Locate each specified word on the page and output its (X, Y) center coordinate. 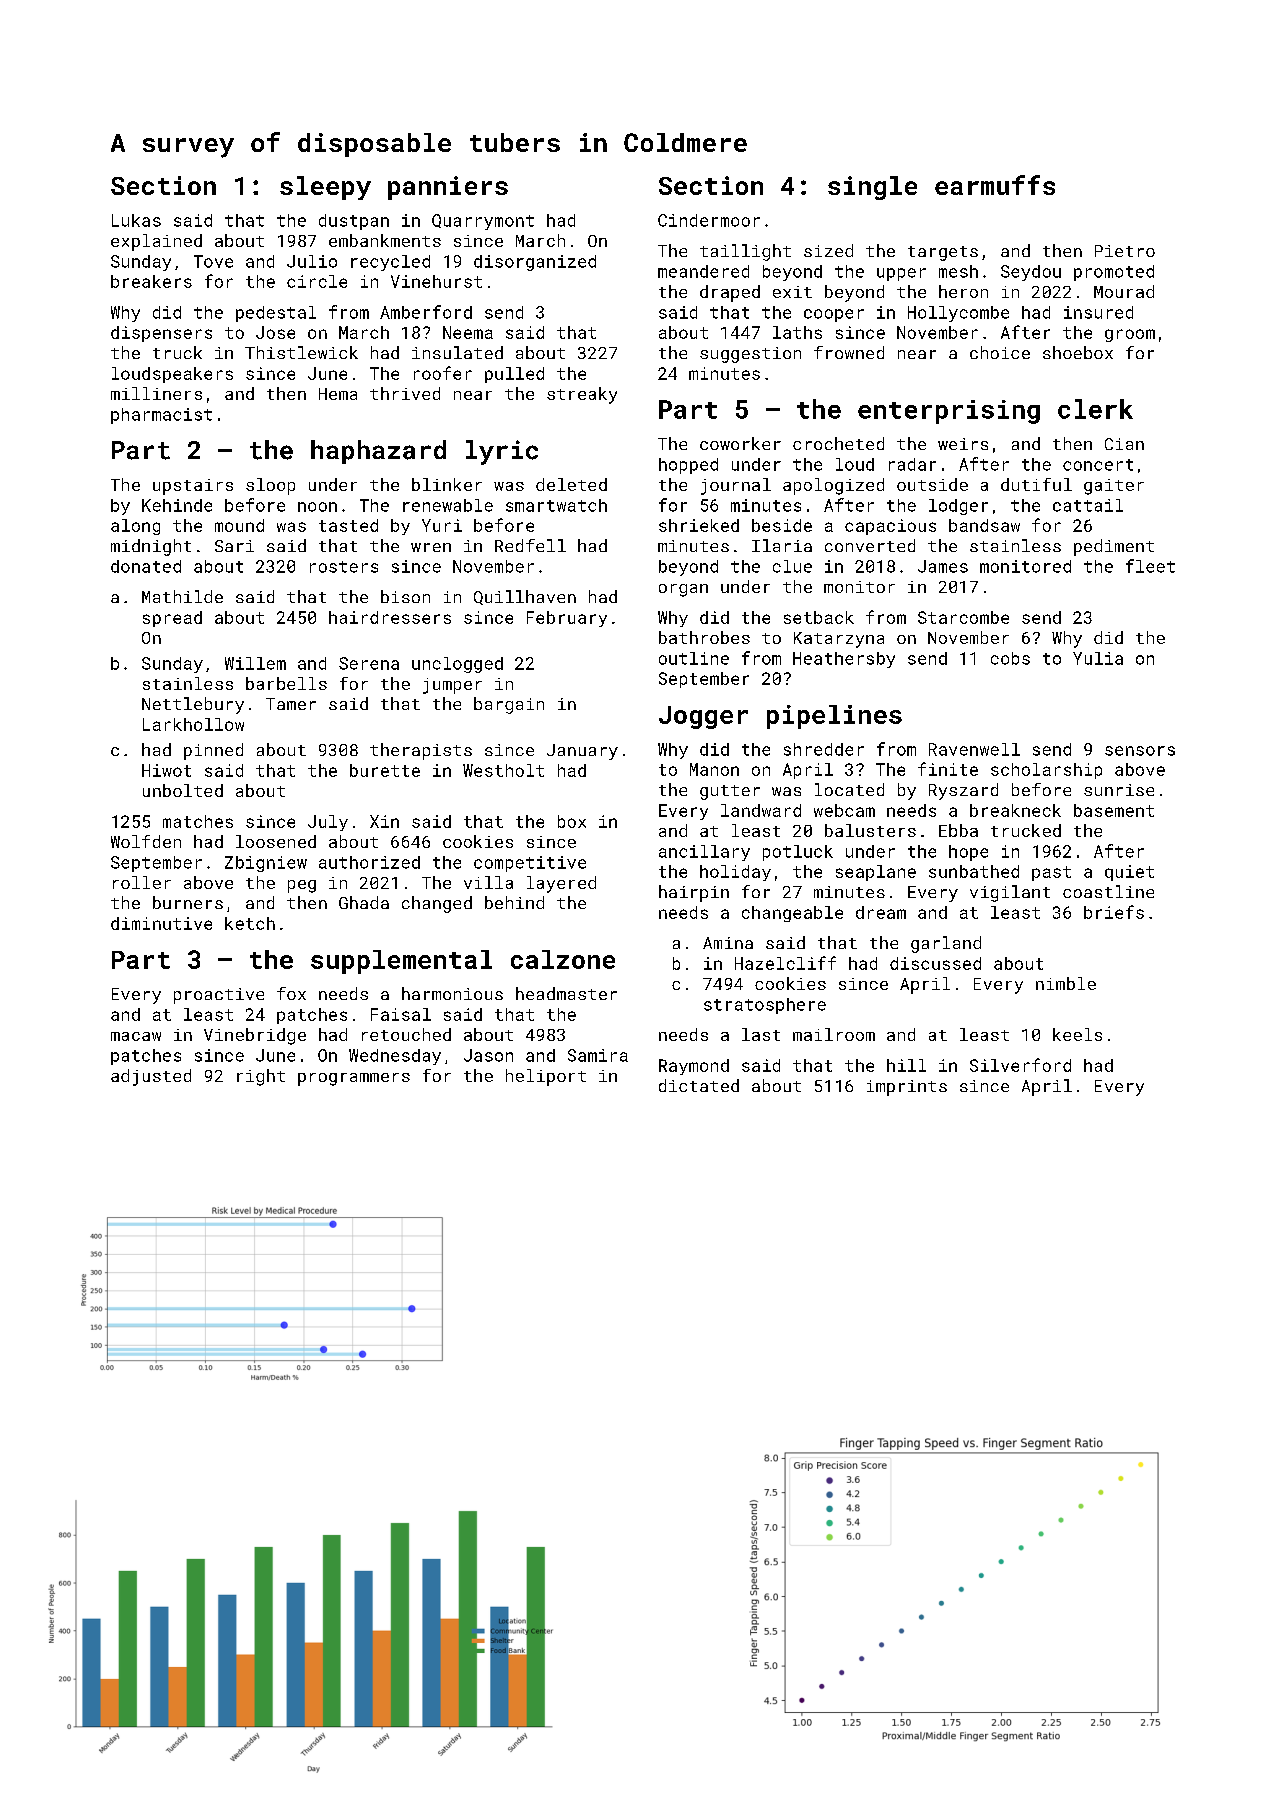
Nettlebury (193, 705)
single (872, 188)
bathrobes (704, 637)
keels (1077, 1034)
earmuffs (995, 185)
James (943, 566)
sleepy (325, 188)
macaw (136, 1036)
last (761, 1034)
